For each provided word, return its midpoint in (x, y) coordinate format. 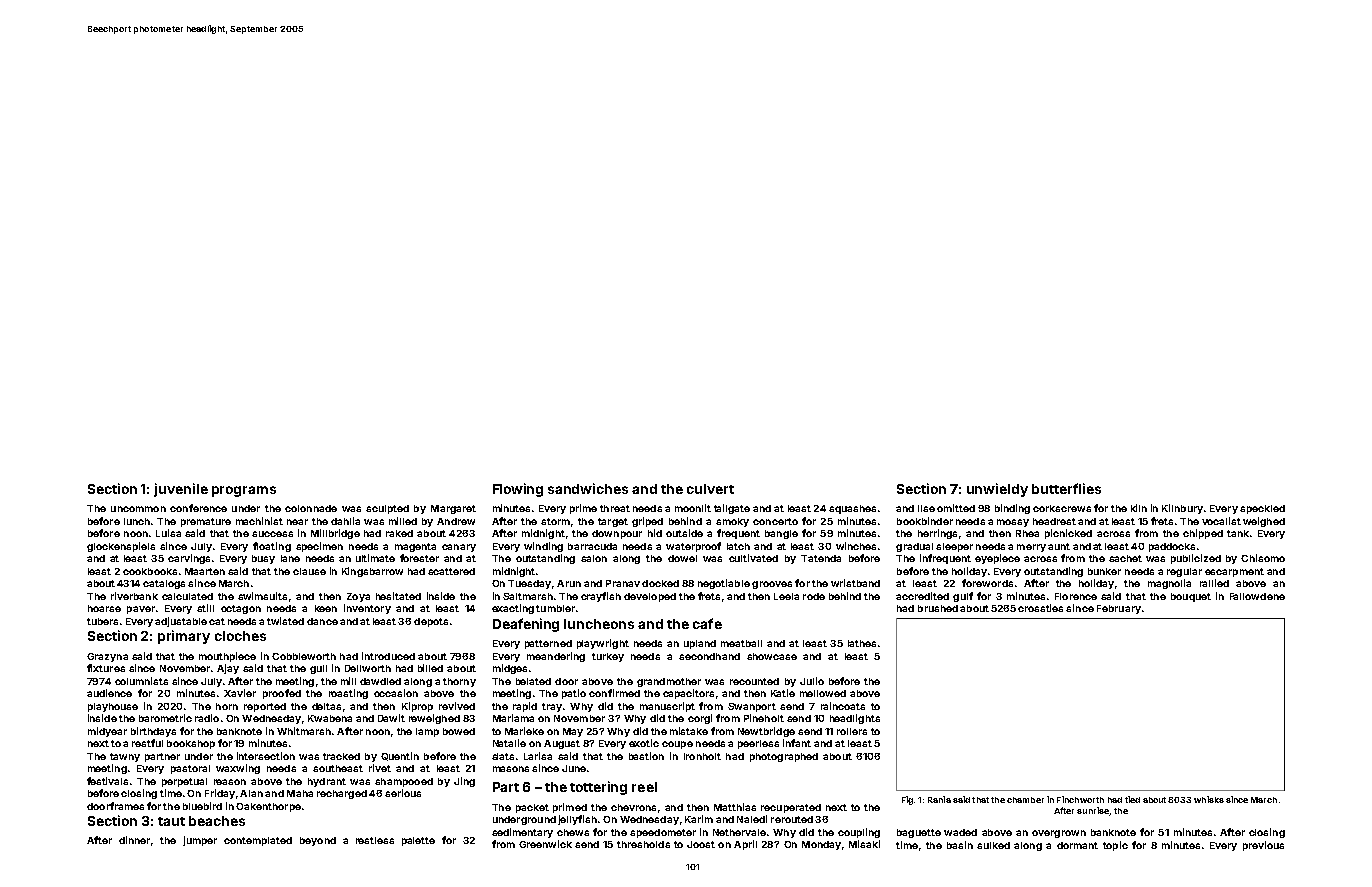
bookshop (191, 744)
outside (684, 533)
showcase (772, 656)
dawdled (380, 681)
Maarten (205, 571)
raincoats (843, 706)
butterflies (1066, 488)
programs (244, 491)
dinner (134, 840)
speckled (1262, 509)
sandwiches (588, 488)
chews (573, 832)
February (1119, 609)
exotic (644, 743)
